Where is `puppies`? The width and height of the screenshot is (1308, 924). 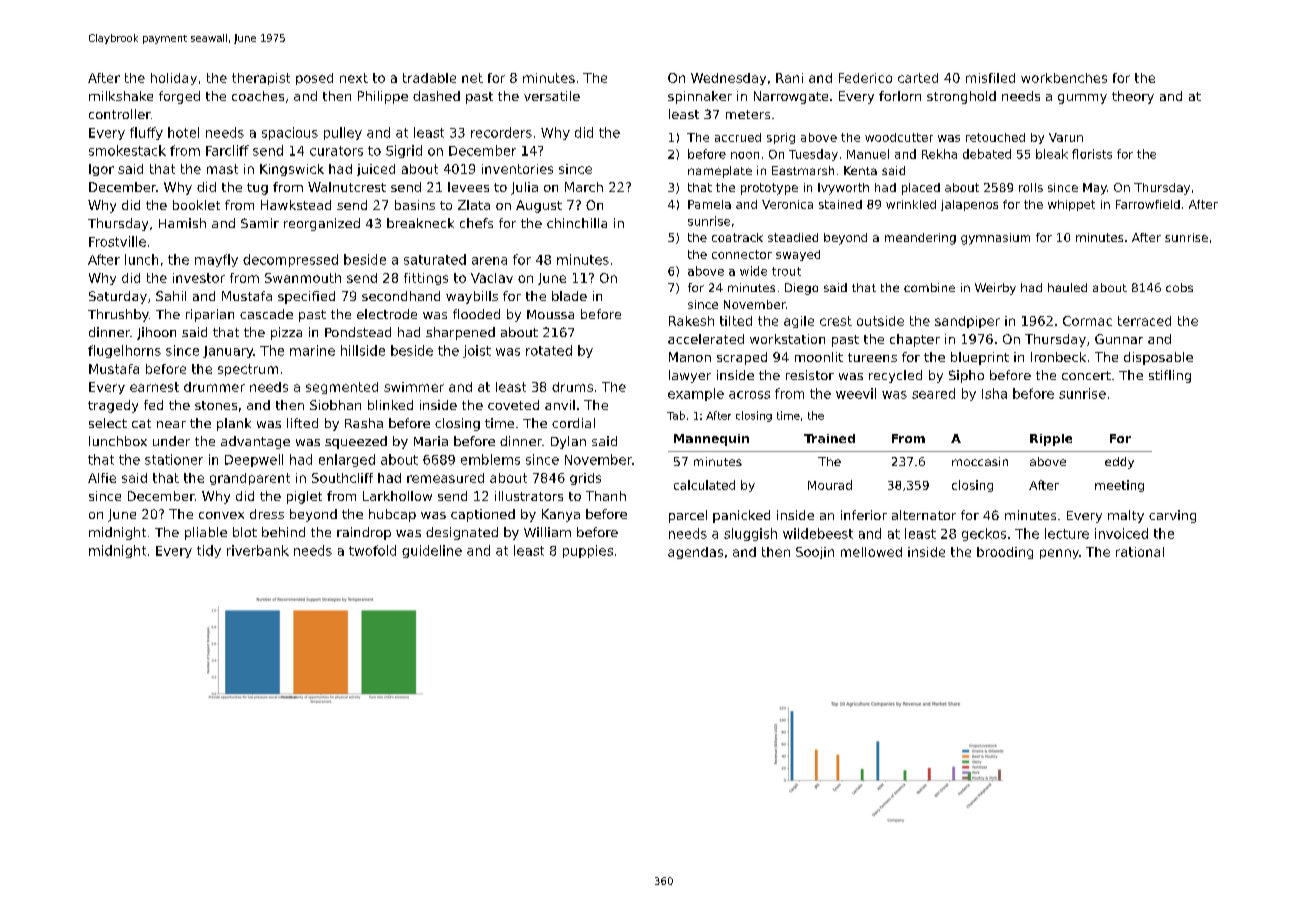
puppies is located at coordinates (588, 551).
